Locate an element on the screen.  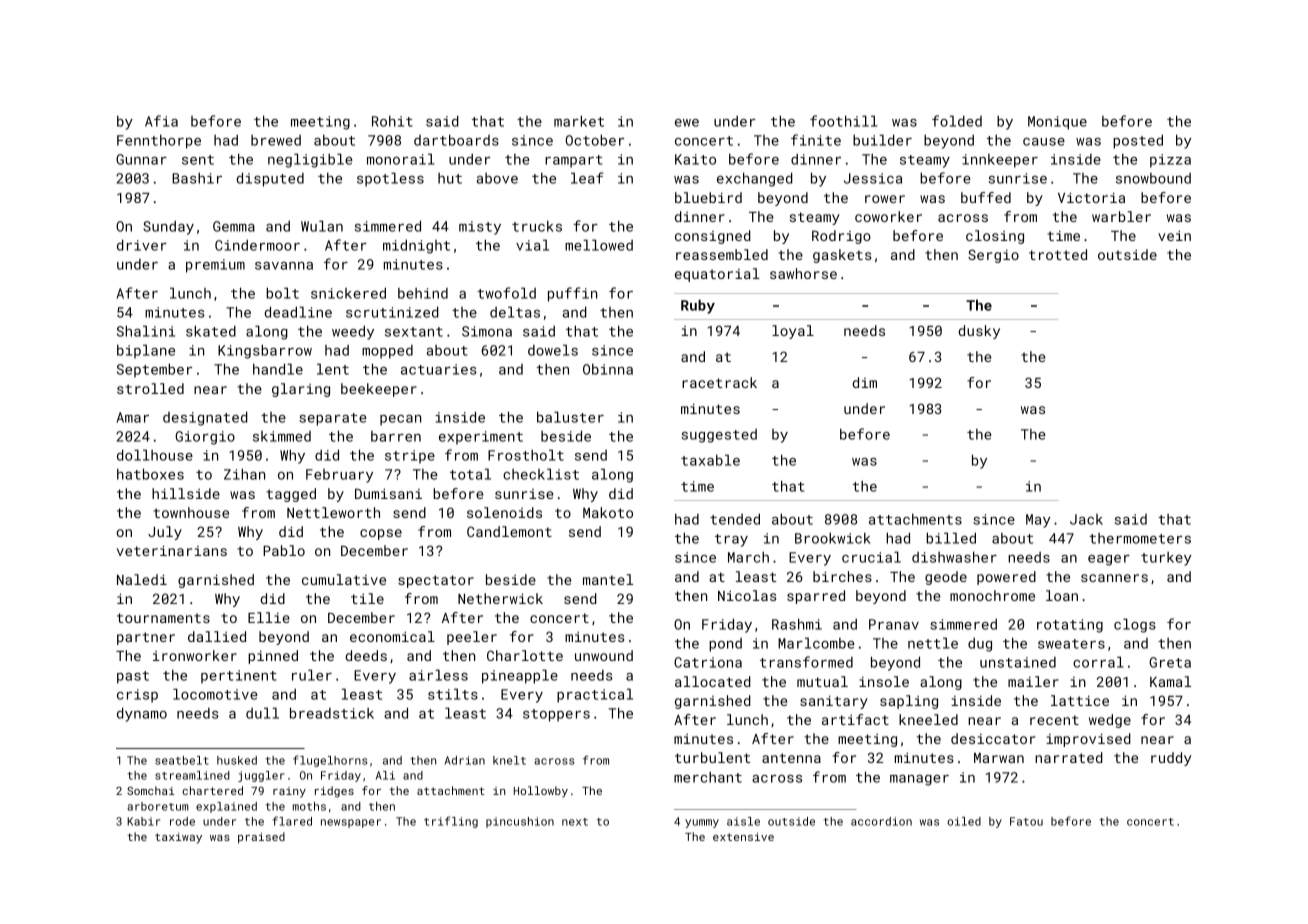
foothill is located at coordinates (844, 121).
